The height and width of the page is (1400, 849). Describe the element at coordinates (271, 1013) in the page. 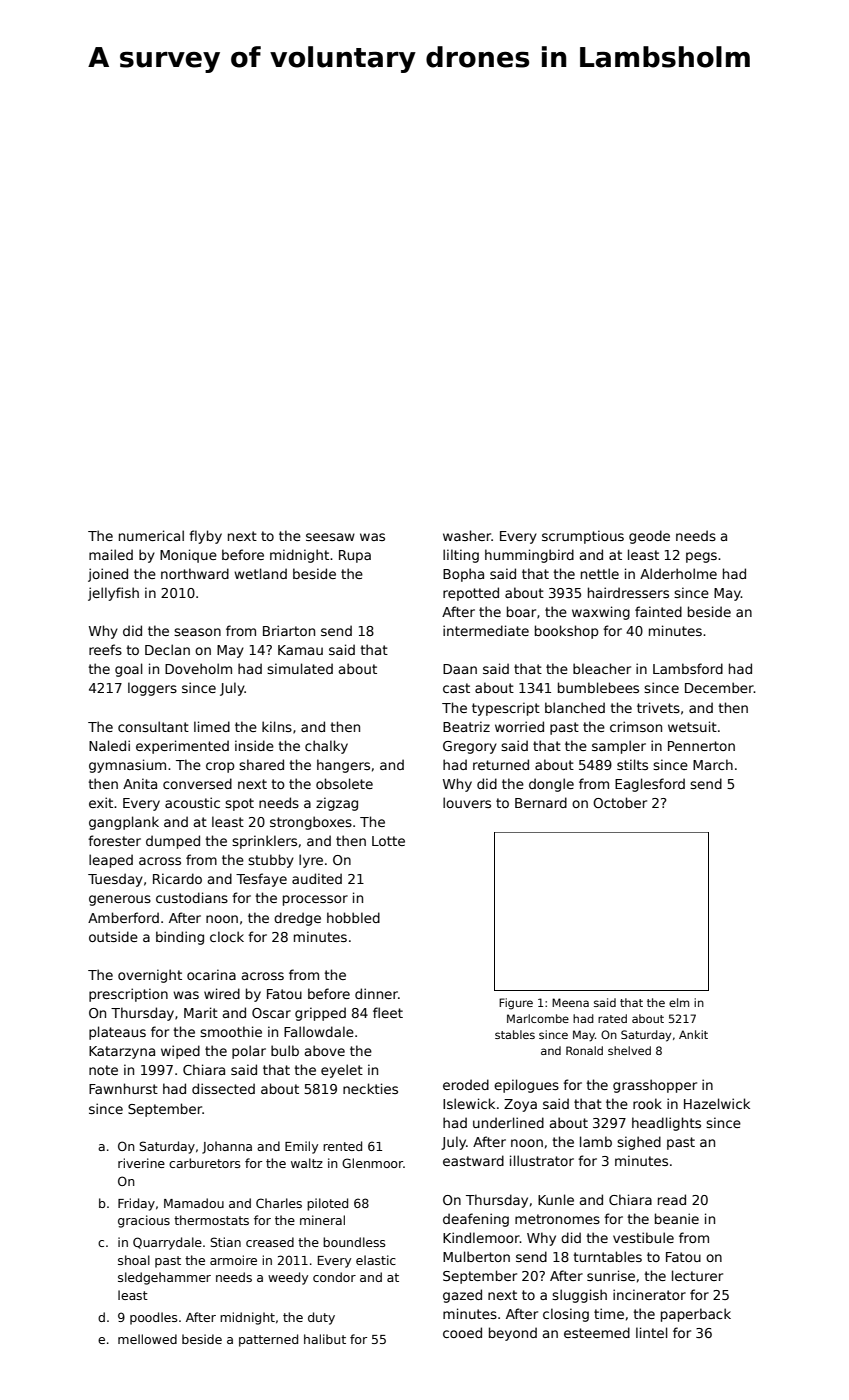

I see `Oscar` at that location.
